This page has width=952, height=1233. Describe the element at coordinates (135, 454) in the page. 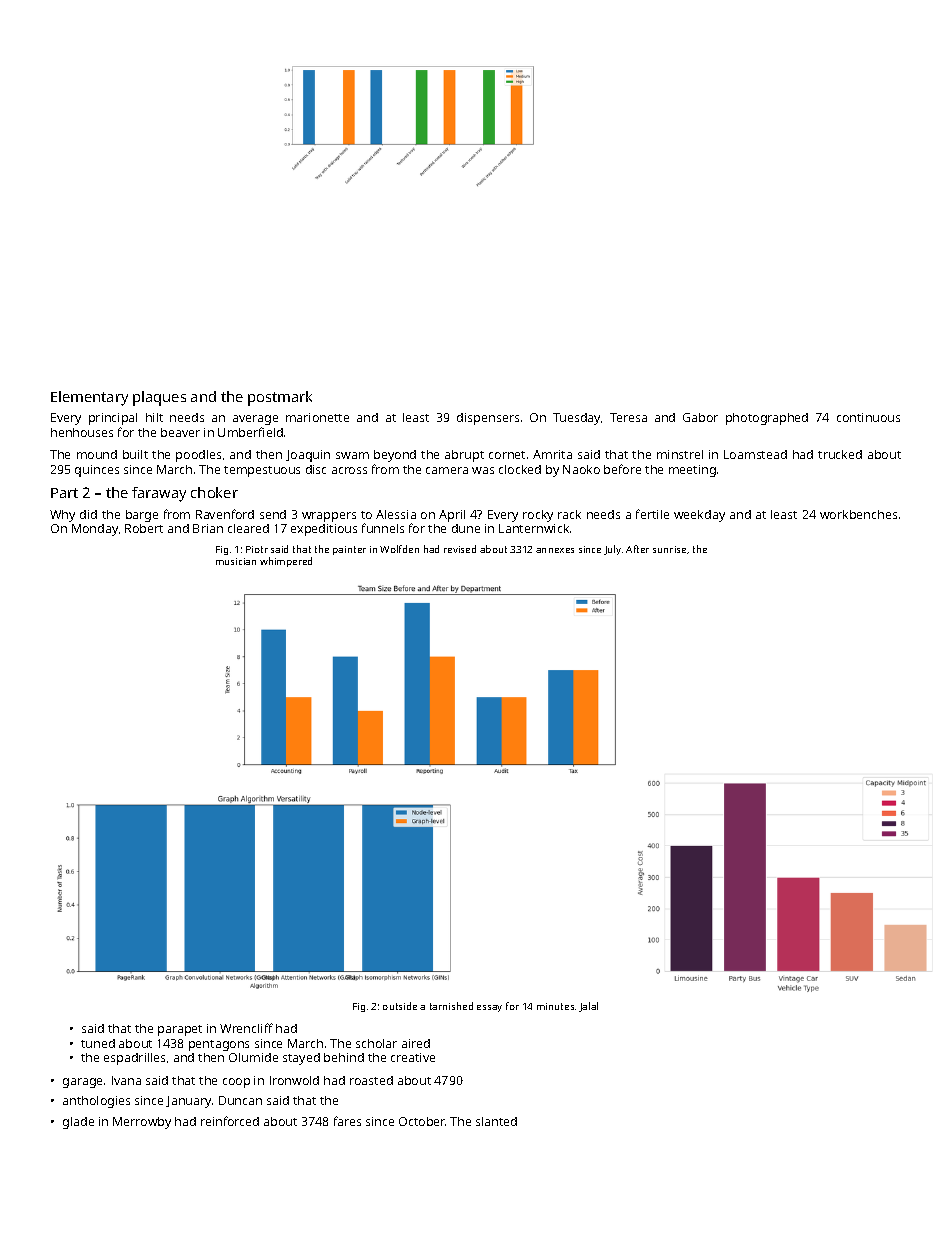

I see `built` at that location.
